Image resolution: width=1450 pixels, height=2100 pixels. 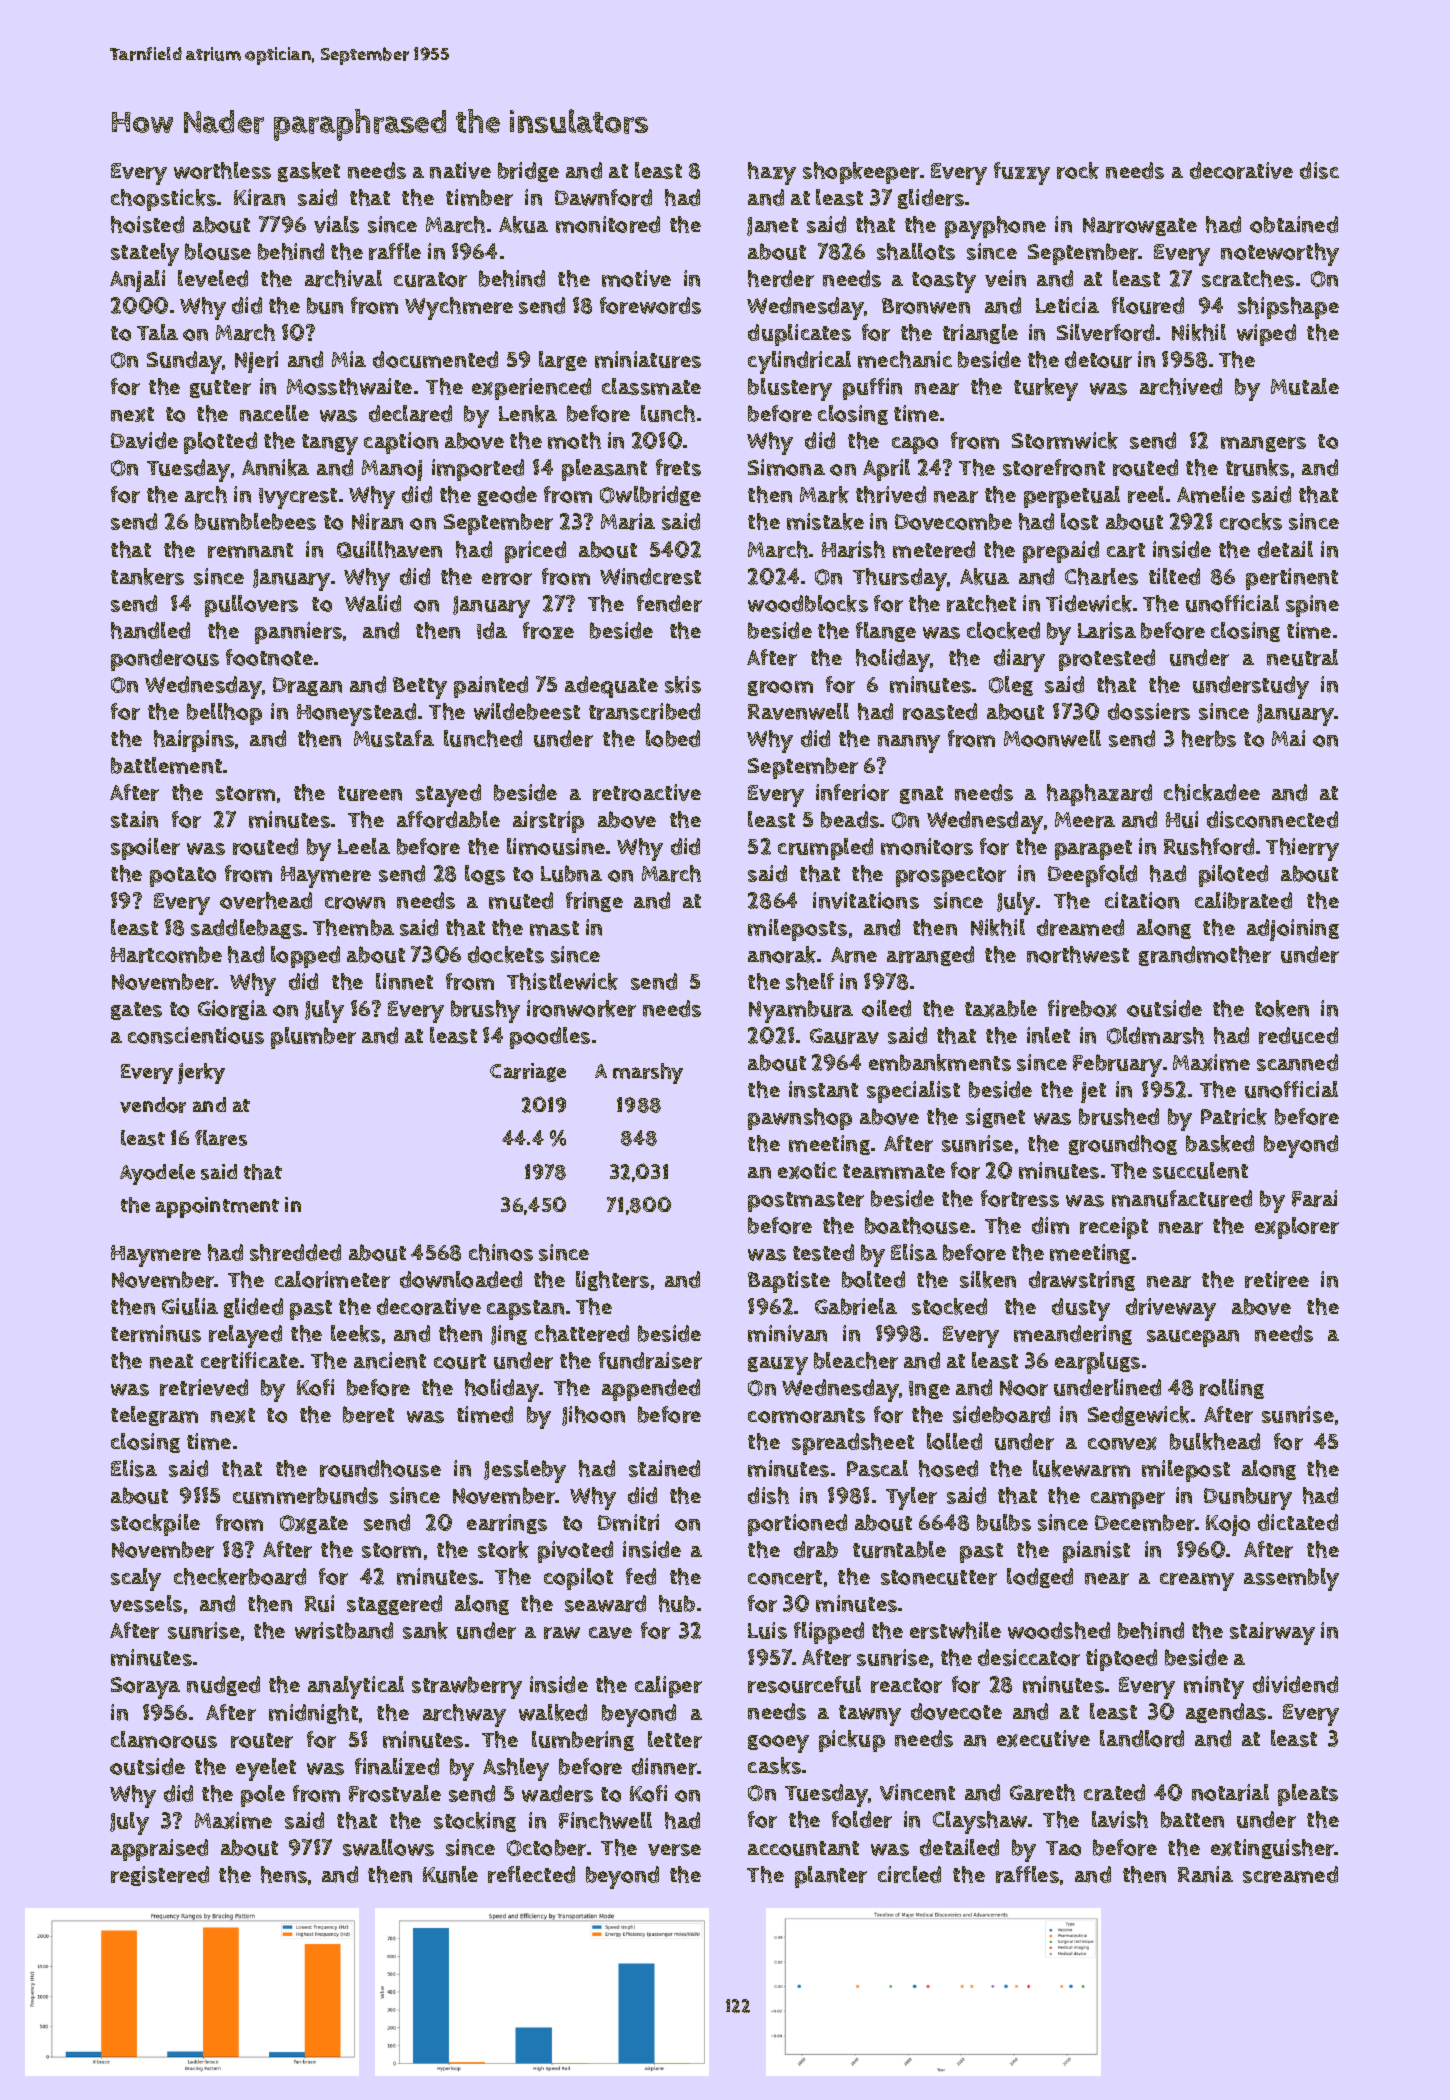 What do you see at coordinates (163, 200) in the document?
I see `chopsticks` at bounding box center [163, 200].
